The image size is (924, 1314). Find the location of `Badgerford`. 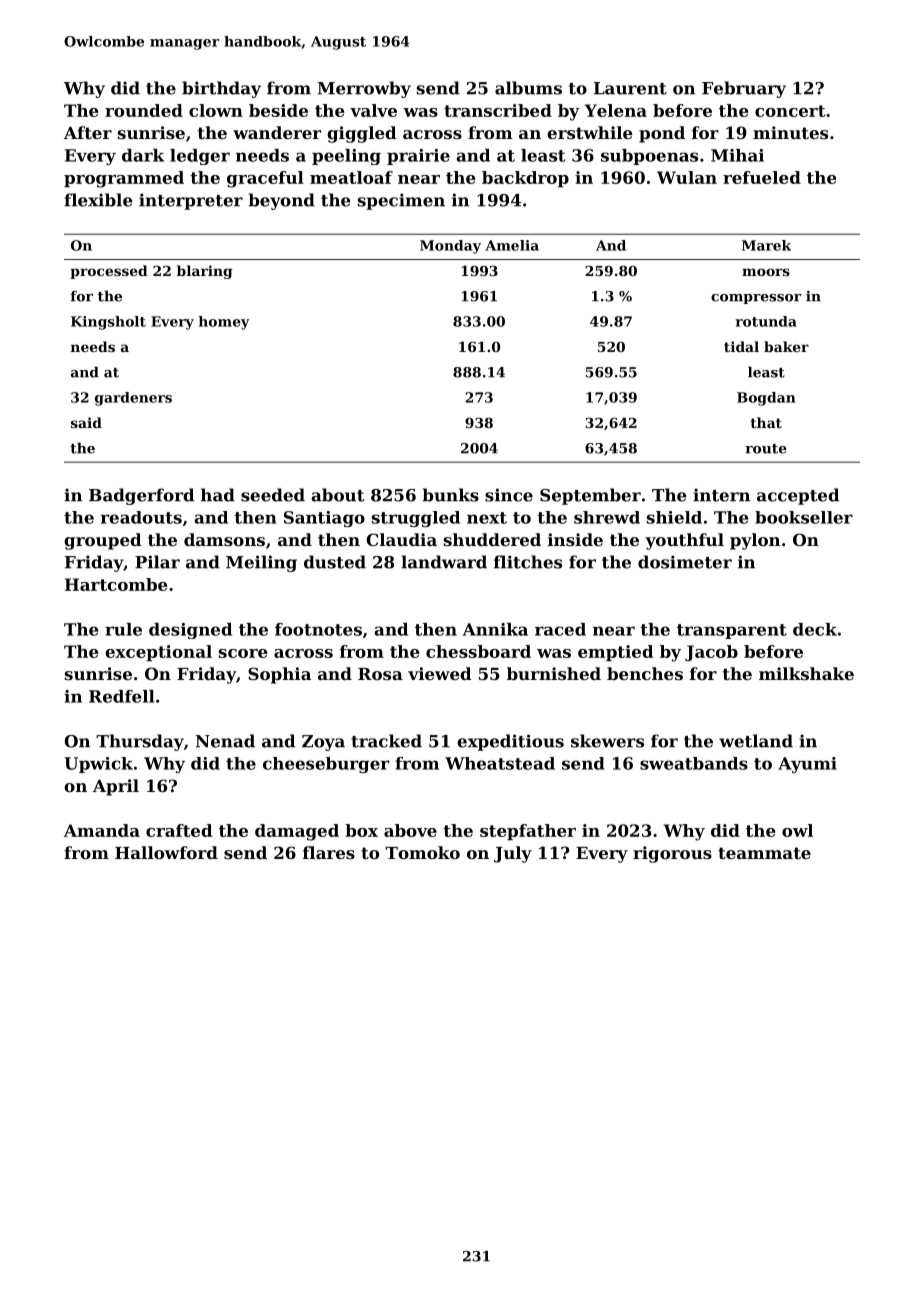

Badgerford is located at coordinates (141, 496).
